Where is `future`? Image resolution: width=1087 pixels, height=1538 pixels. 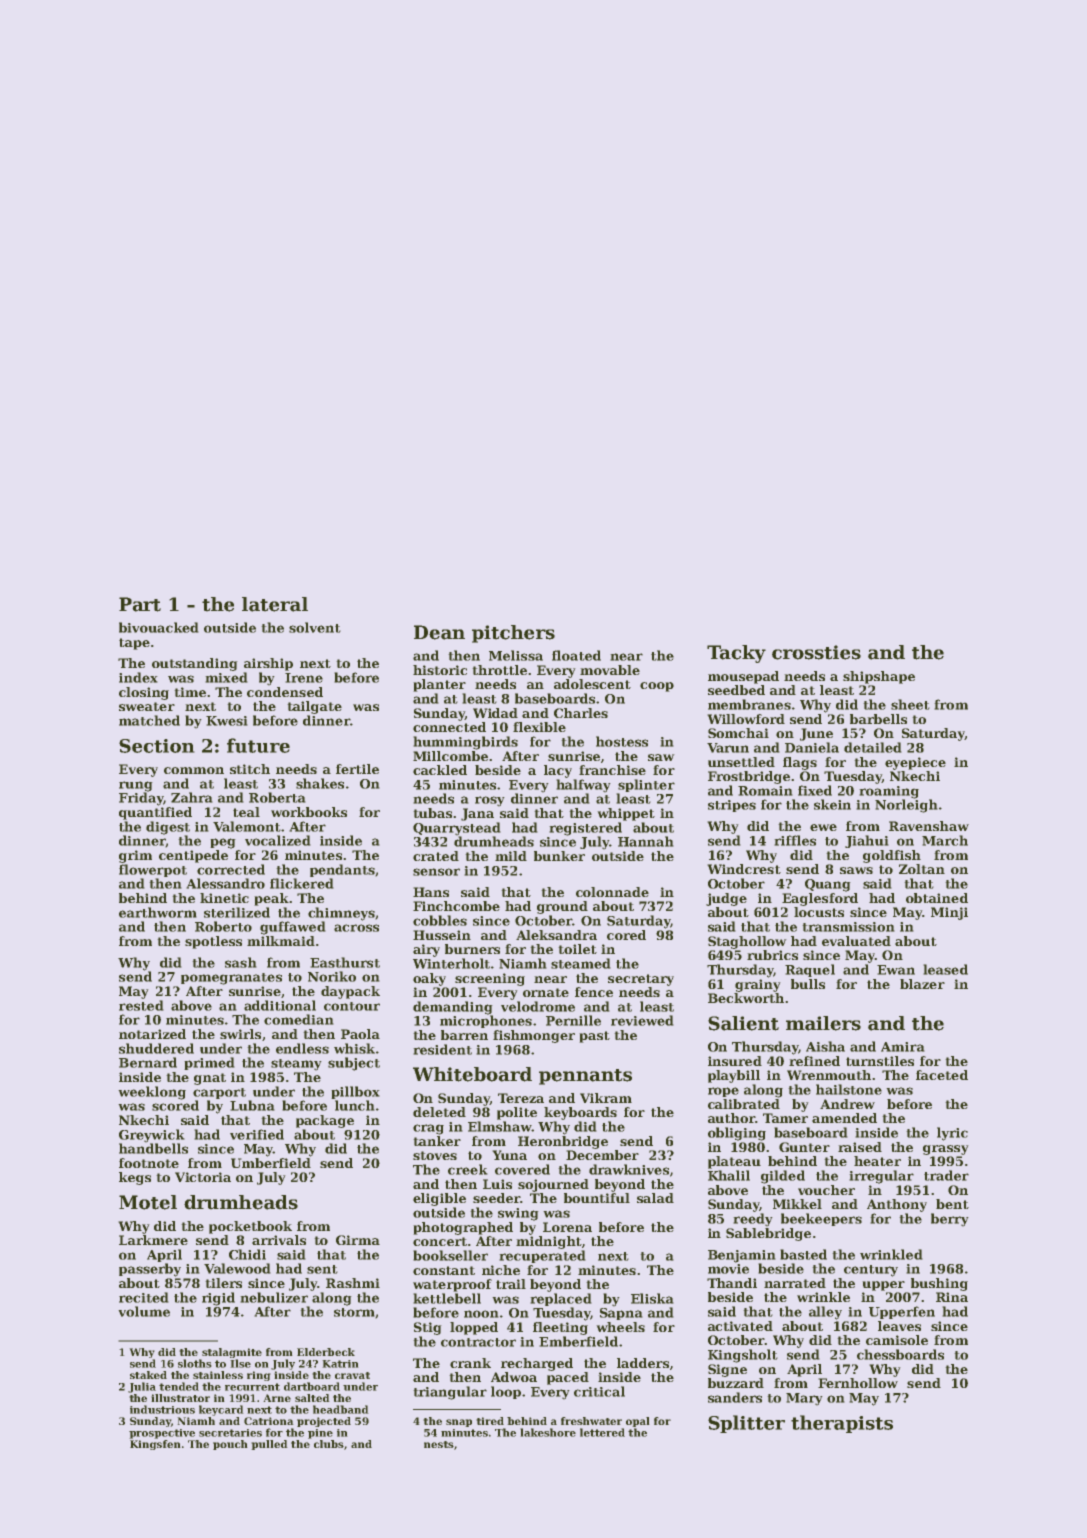 future is located at coordinates (258, 745).
